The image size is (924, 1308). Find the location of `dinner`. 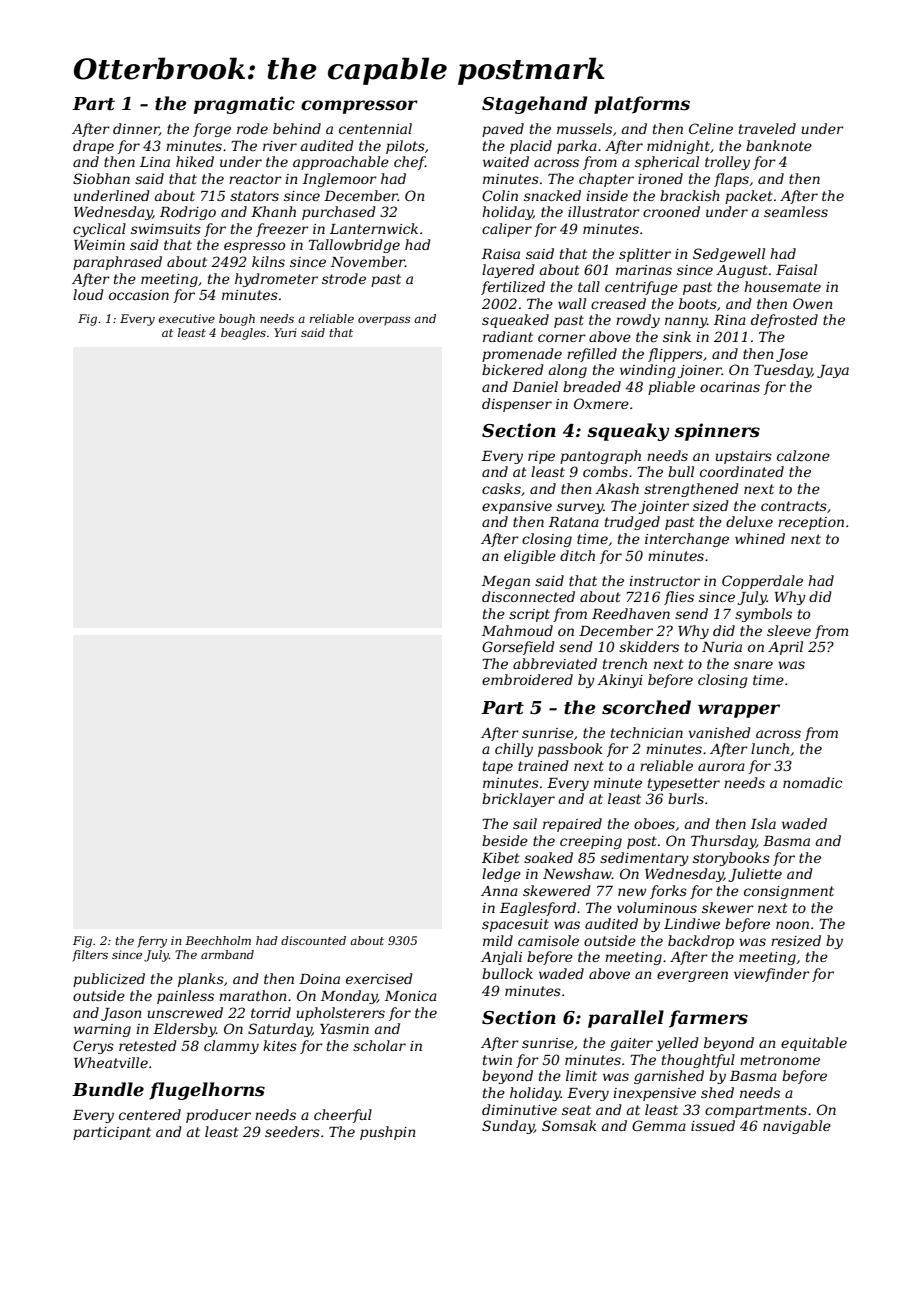

dinner is located at coordinates (136, 129).
